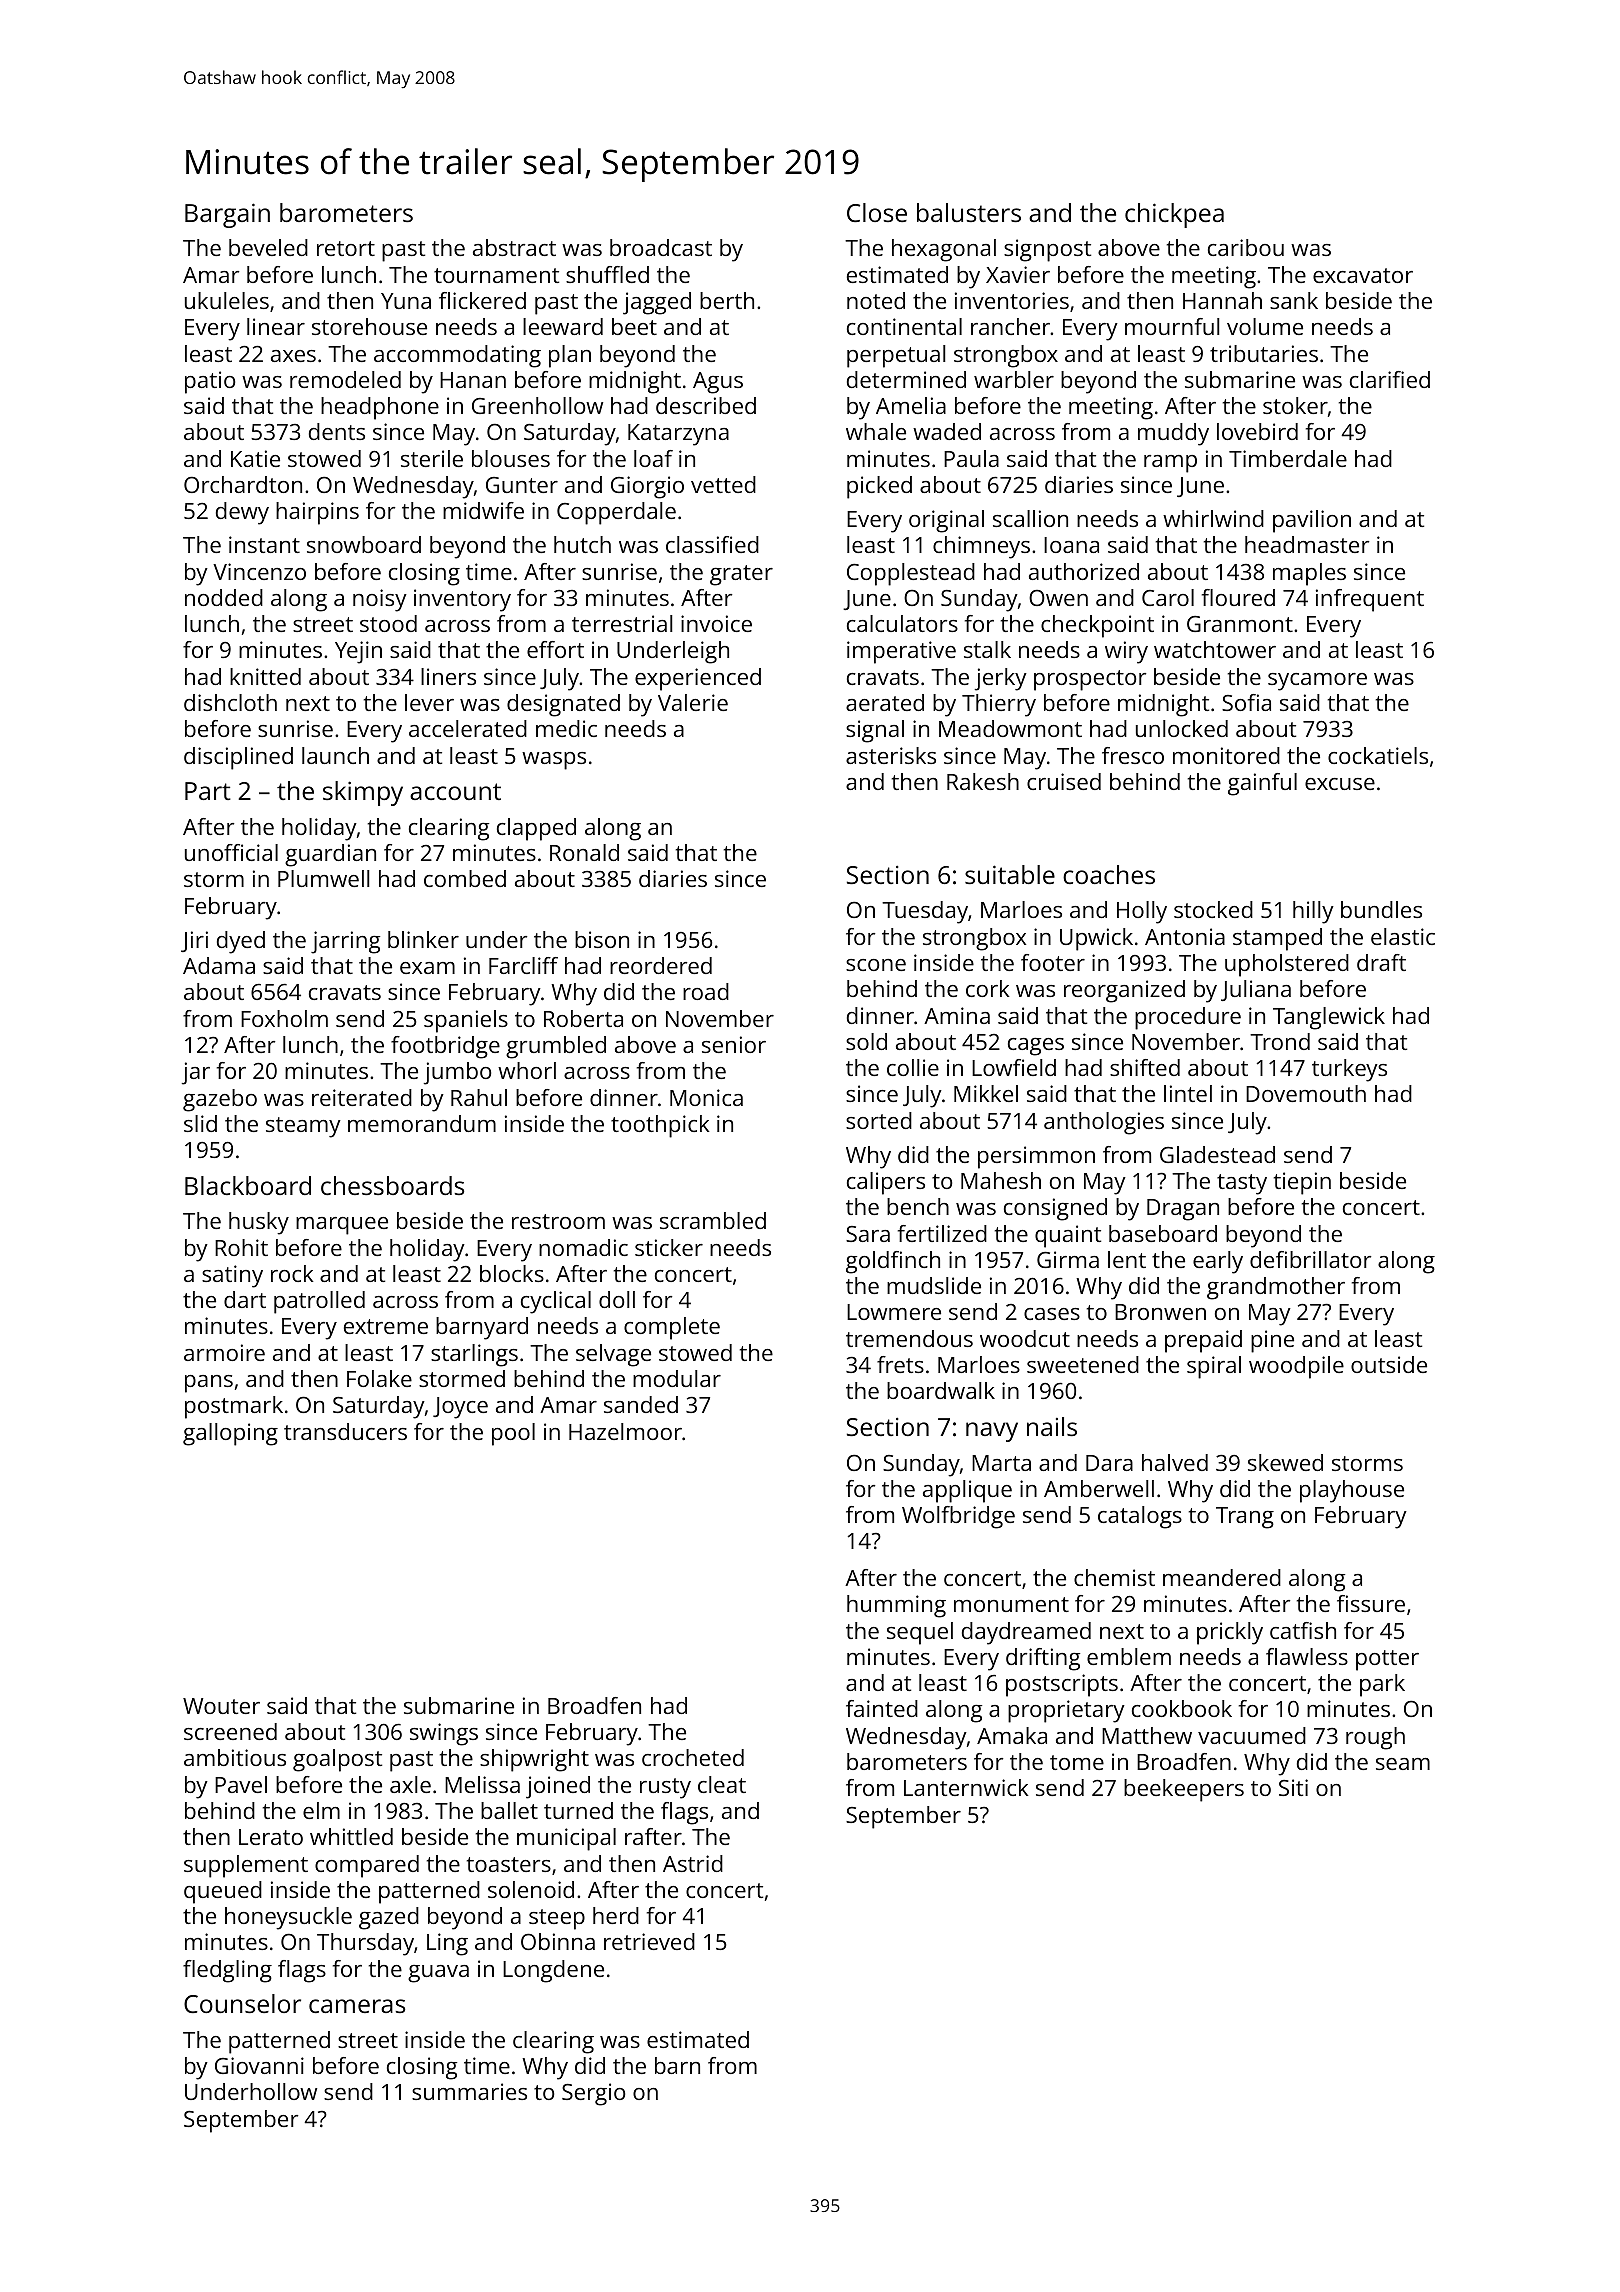 The width and height of the document is (1620, 2292). Describe the element at coordinates (345, 1431) in the document. I see `transducers` at that location.
